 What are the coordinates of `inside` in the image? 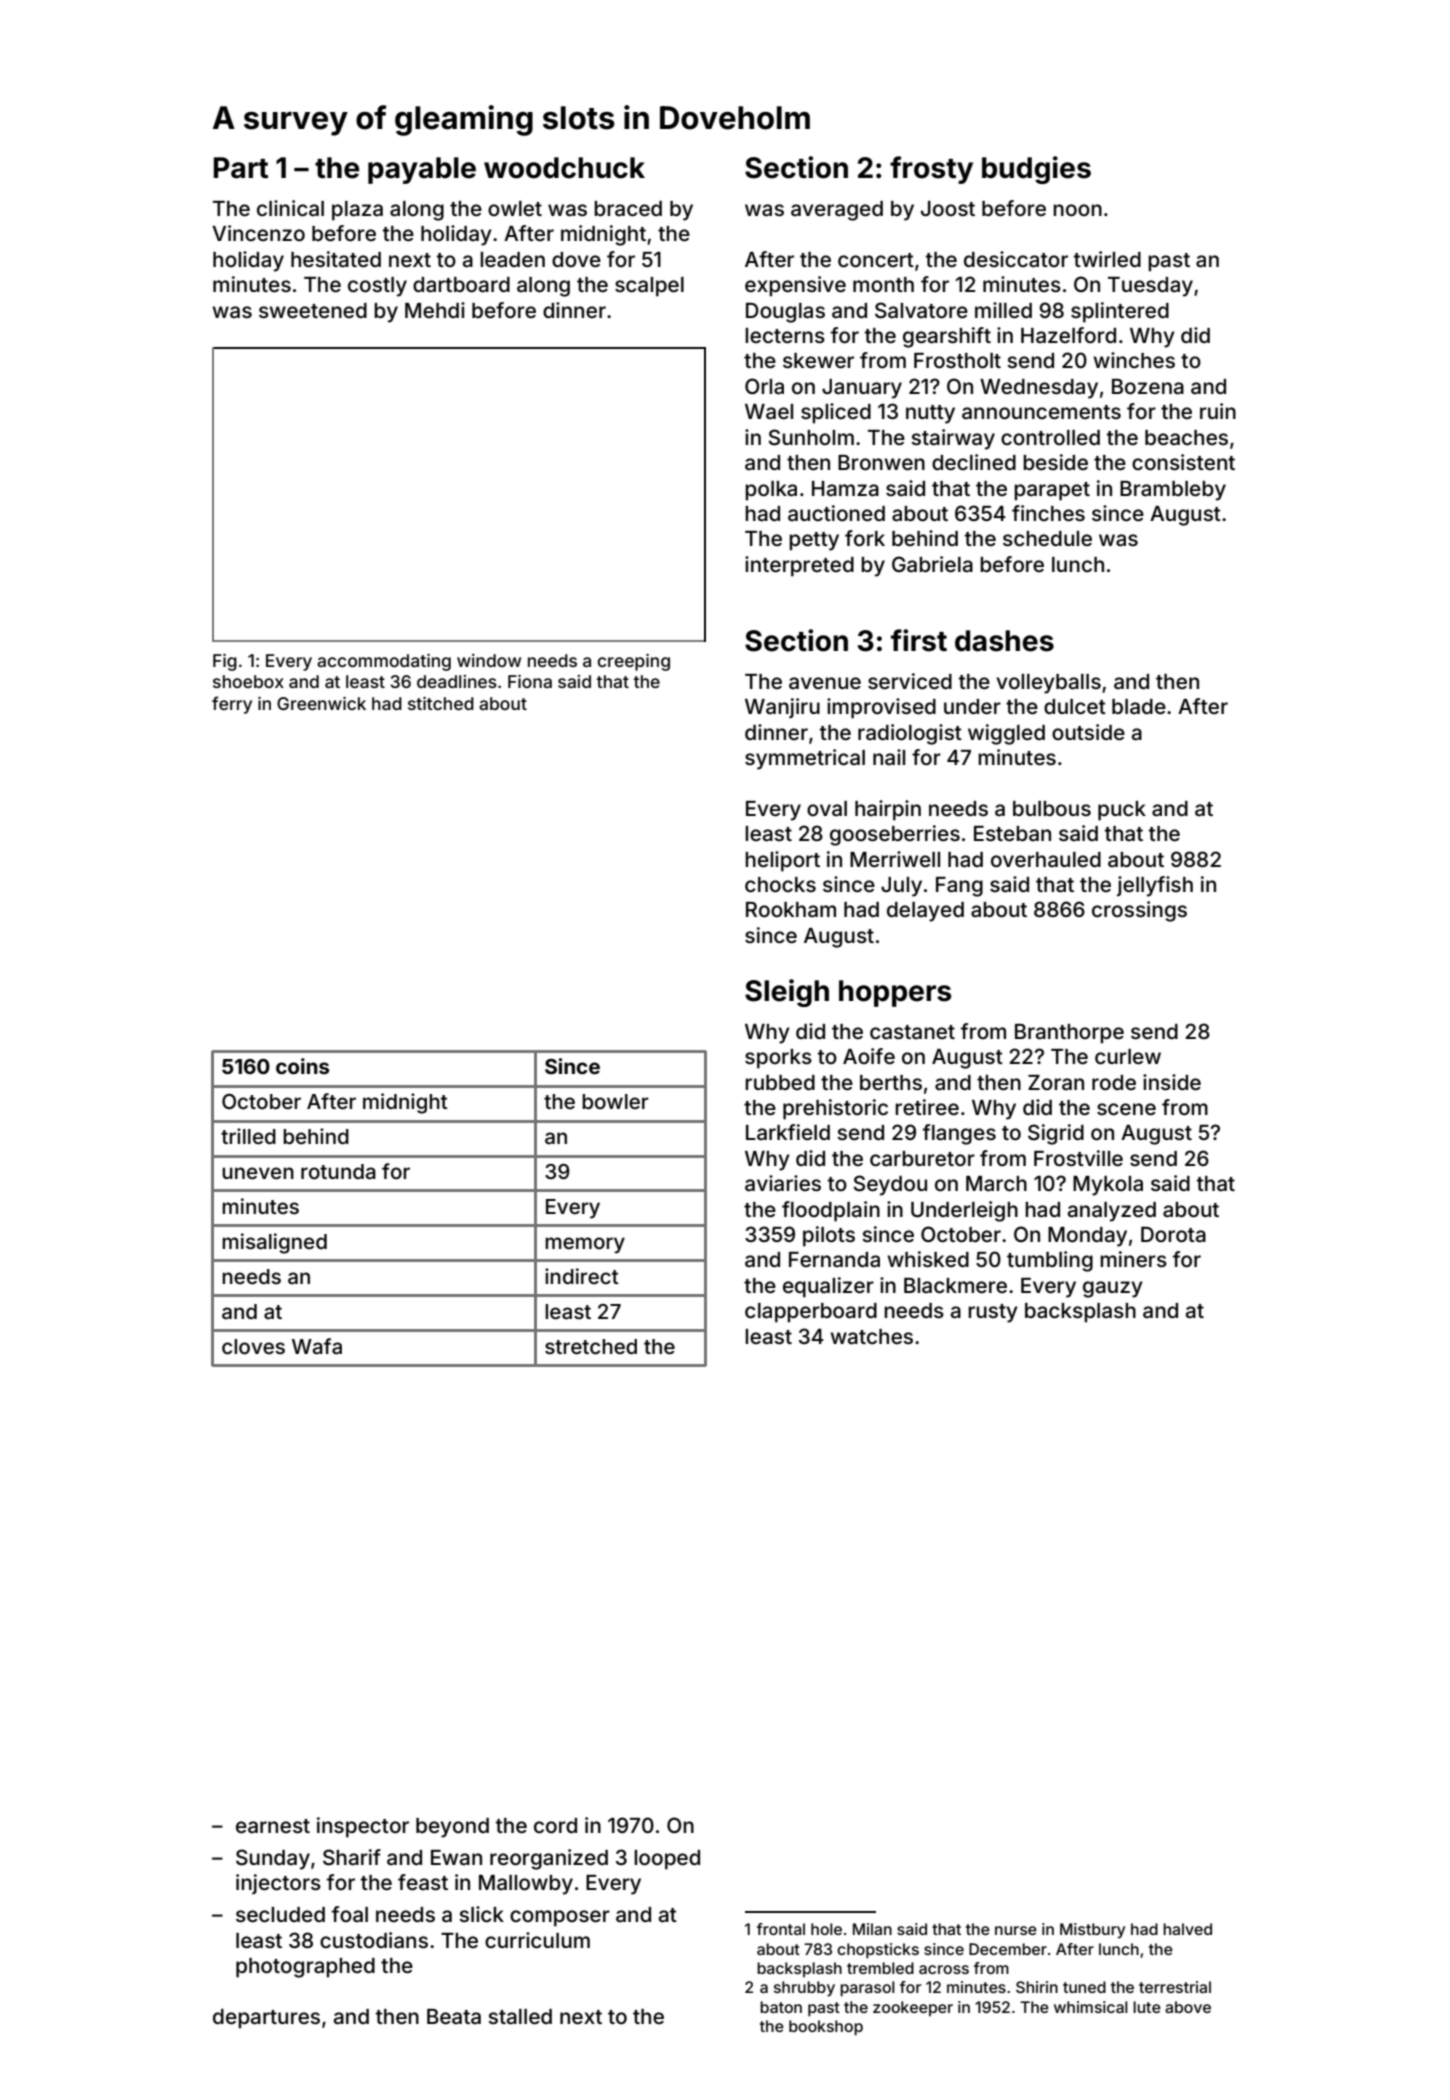 It's located at (1172, 1082).
